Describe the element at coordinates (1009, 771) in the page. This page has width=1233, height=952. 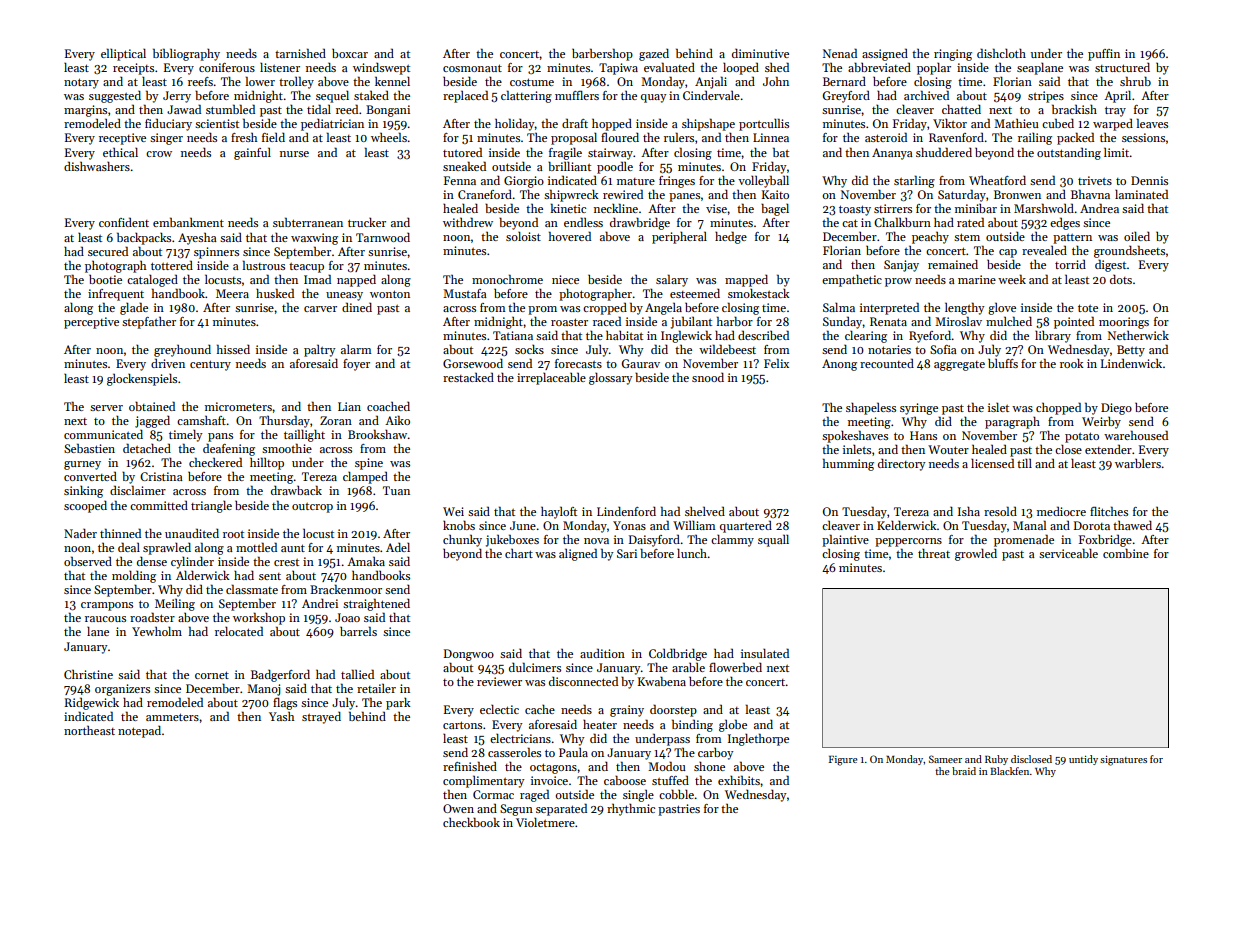
I see `Blackfen` at that location.
